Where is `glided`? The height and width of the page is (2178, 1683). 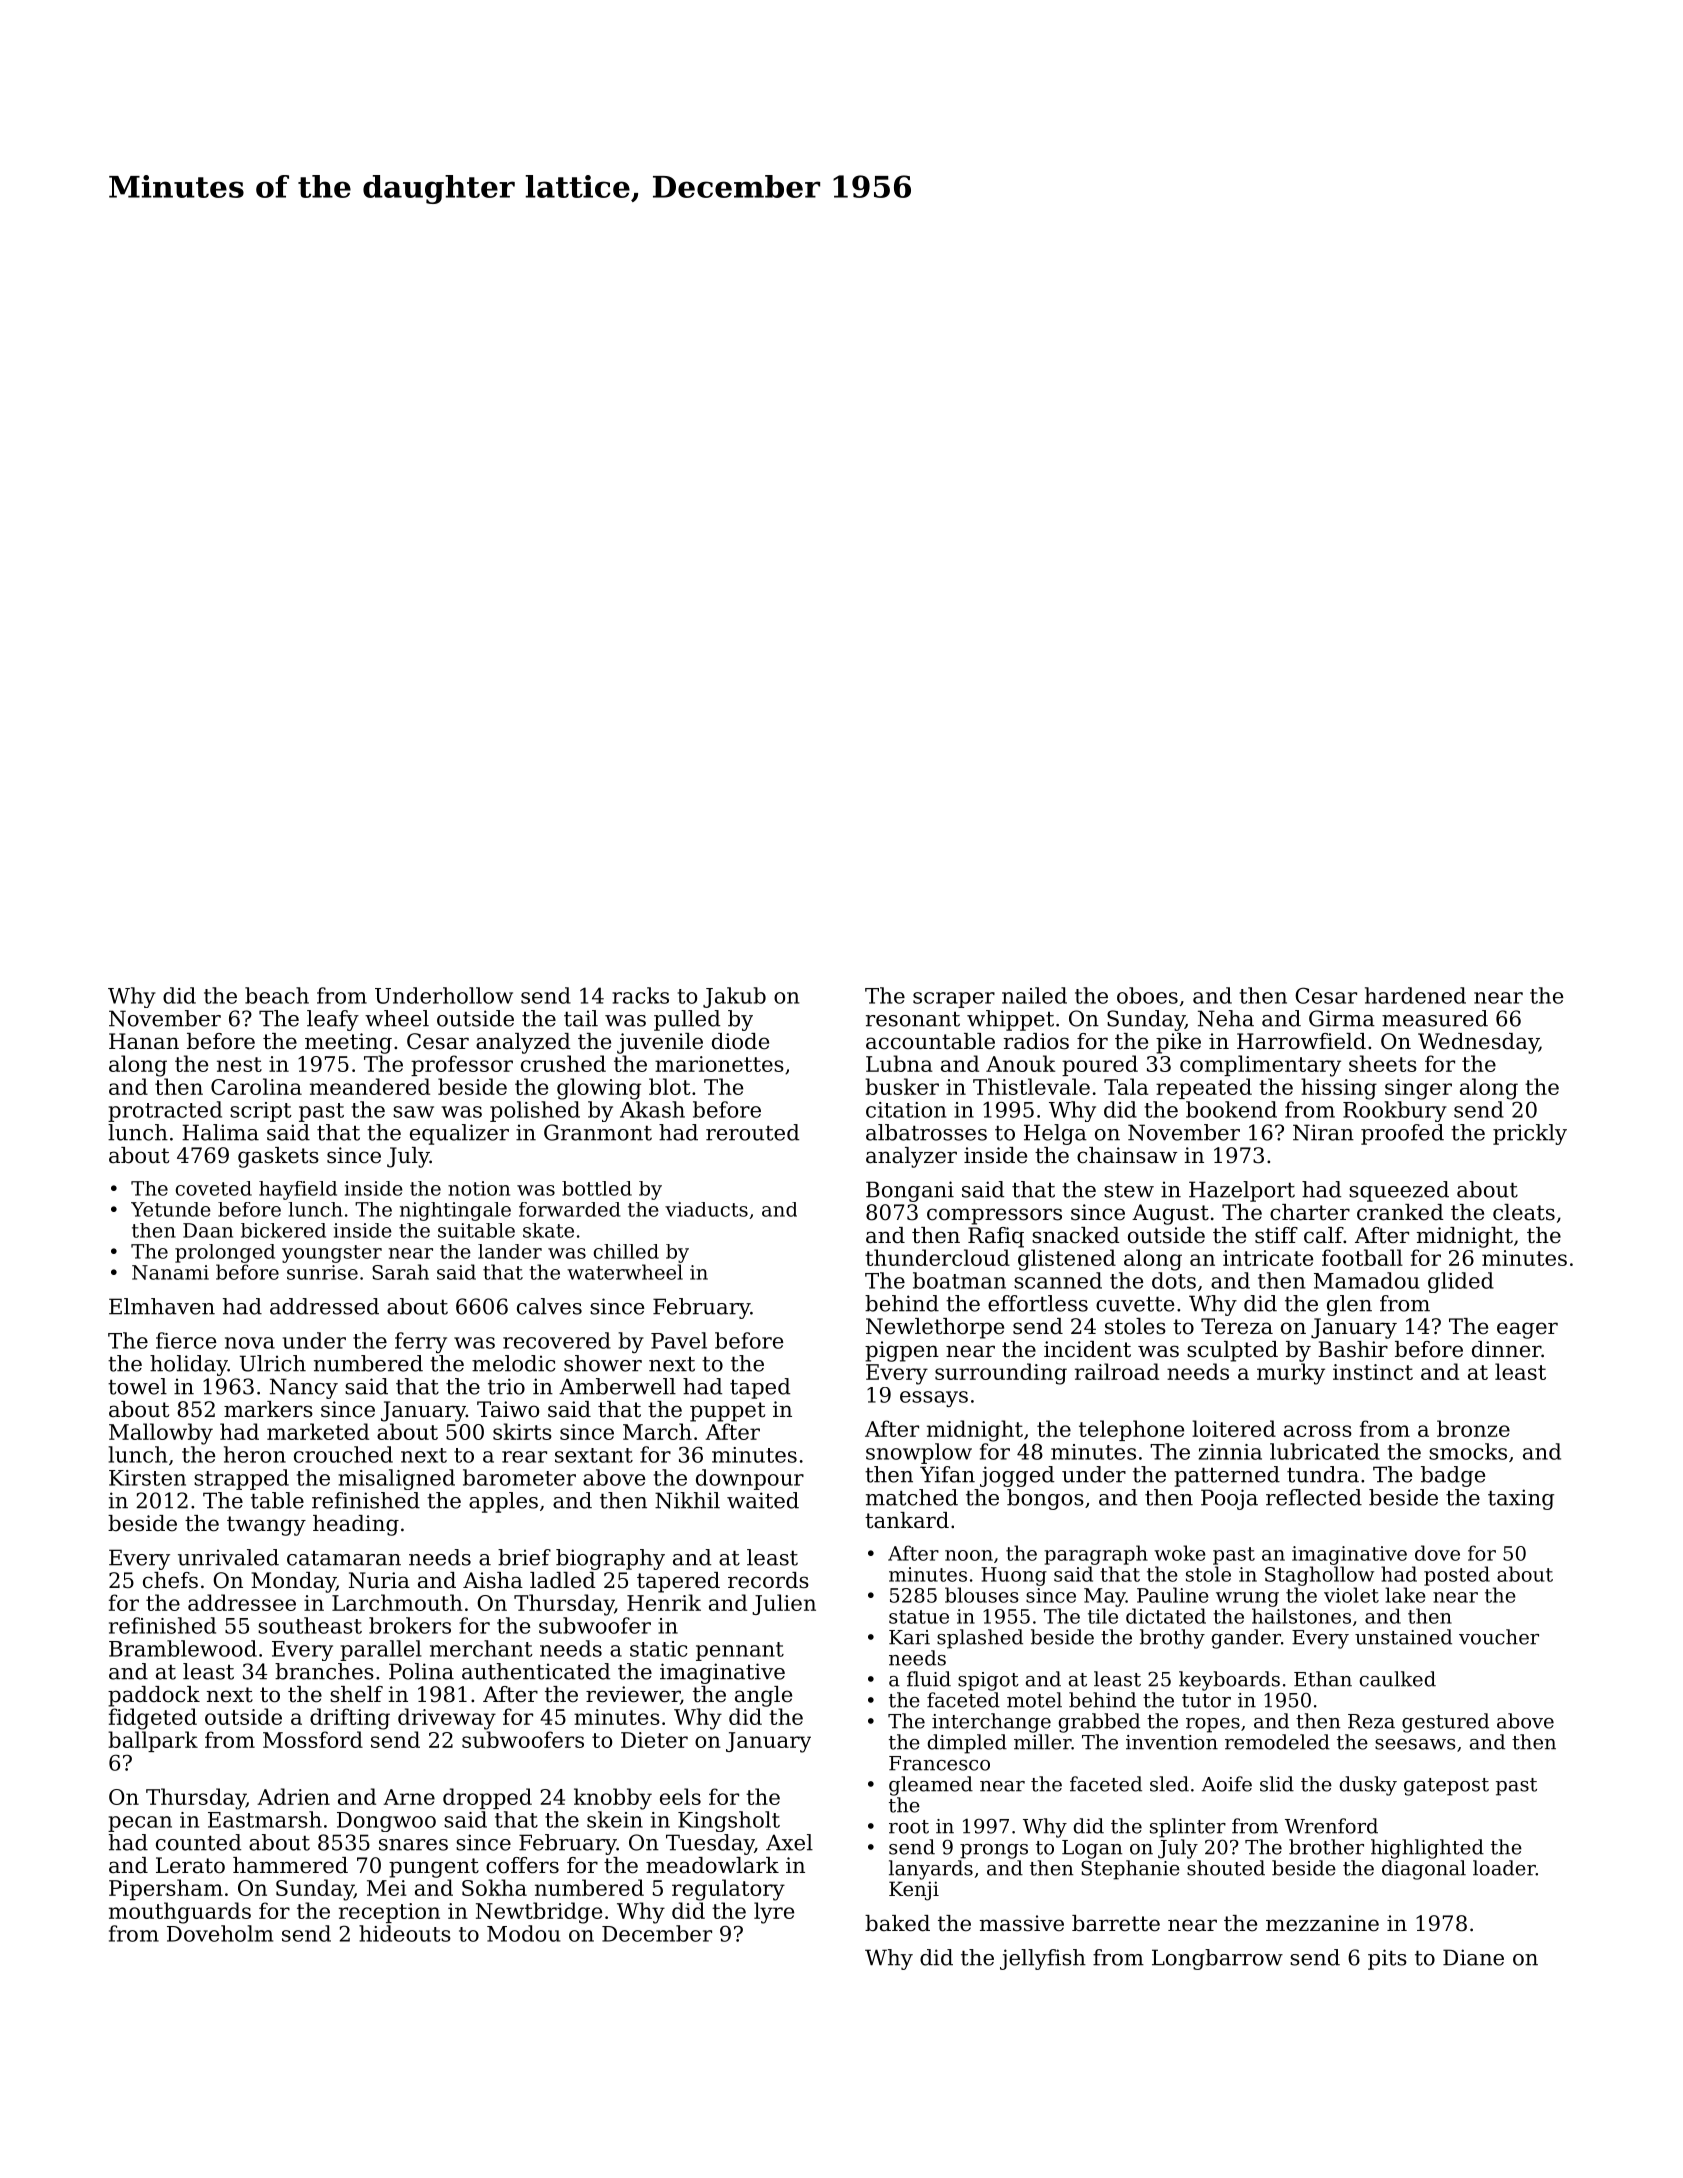 glided is located at coordinates (1461, 1282).
